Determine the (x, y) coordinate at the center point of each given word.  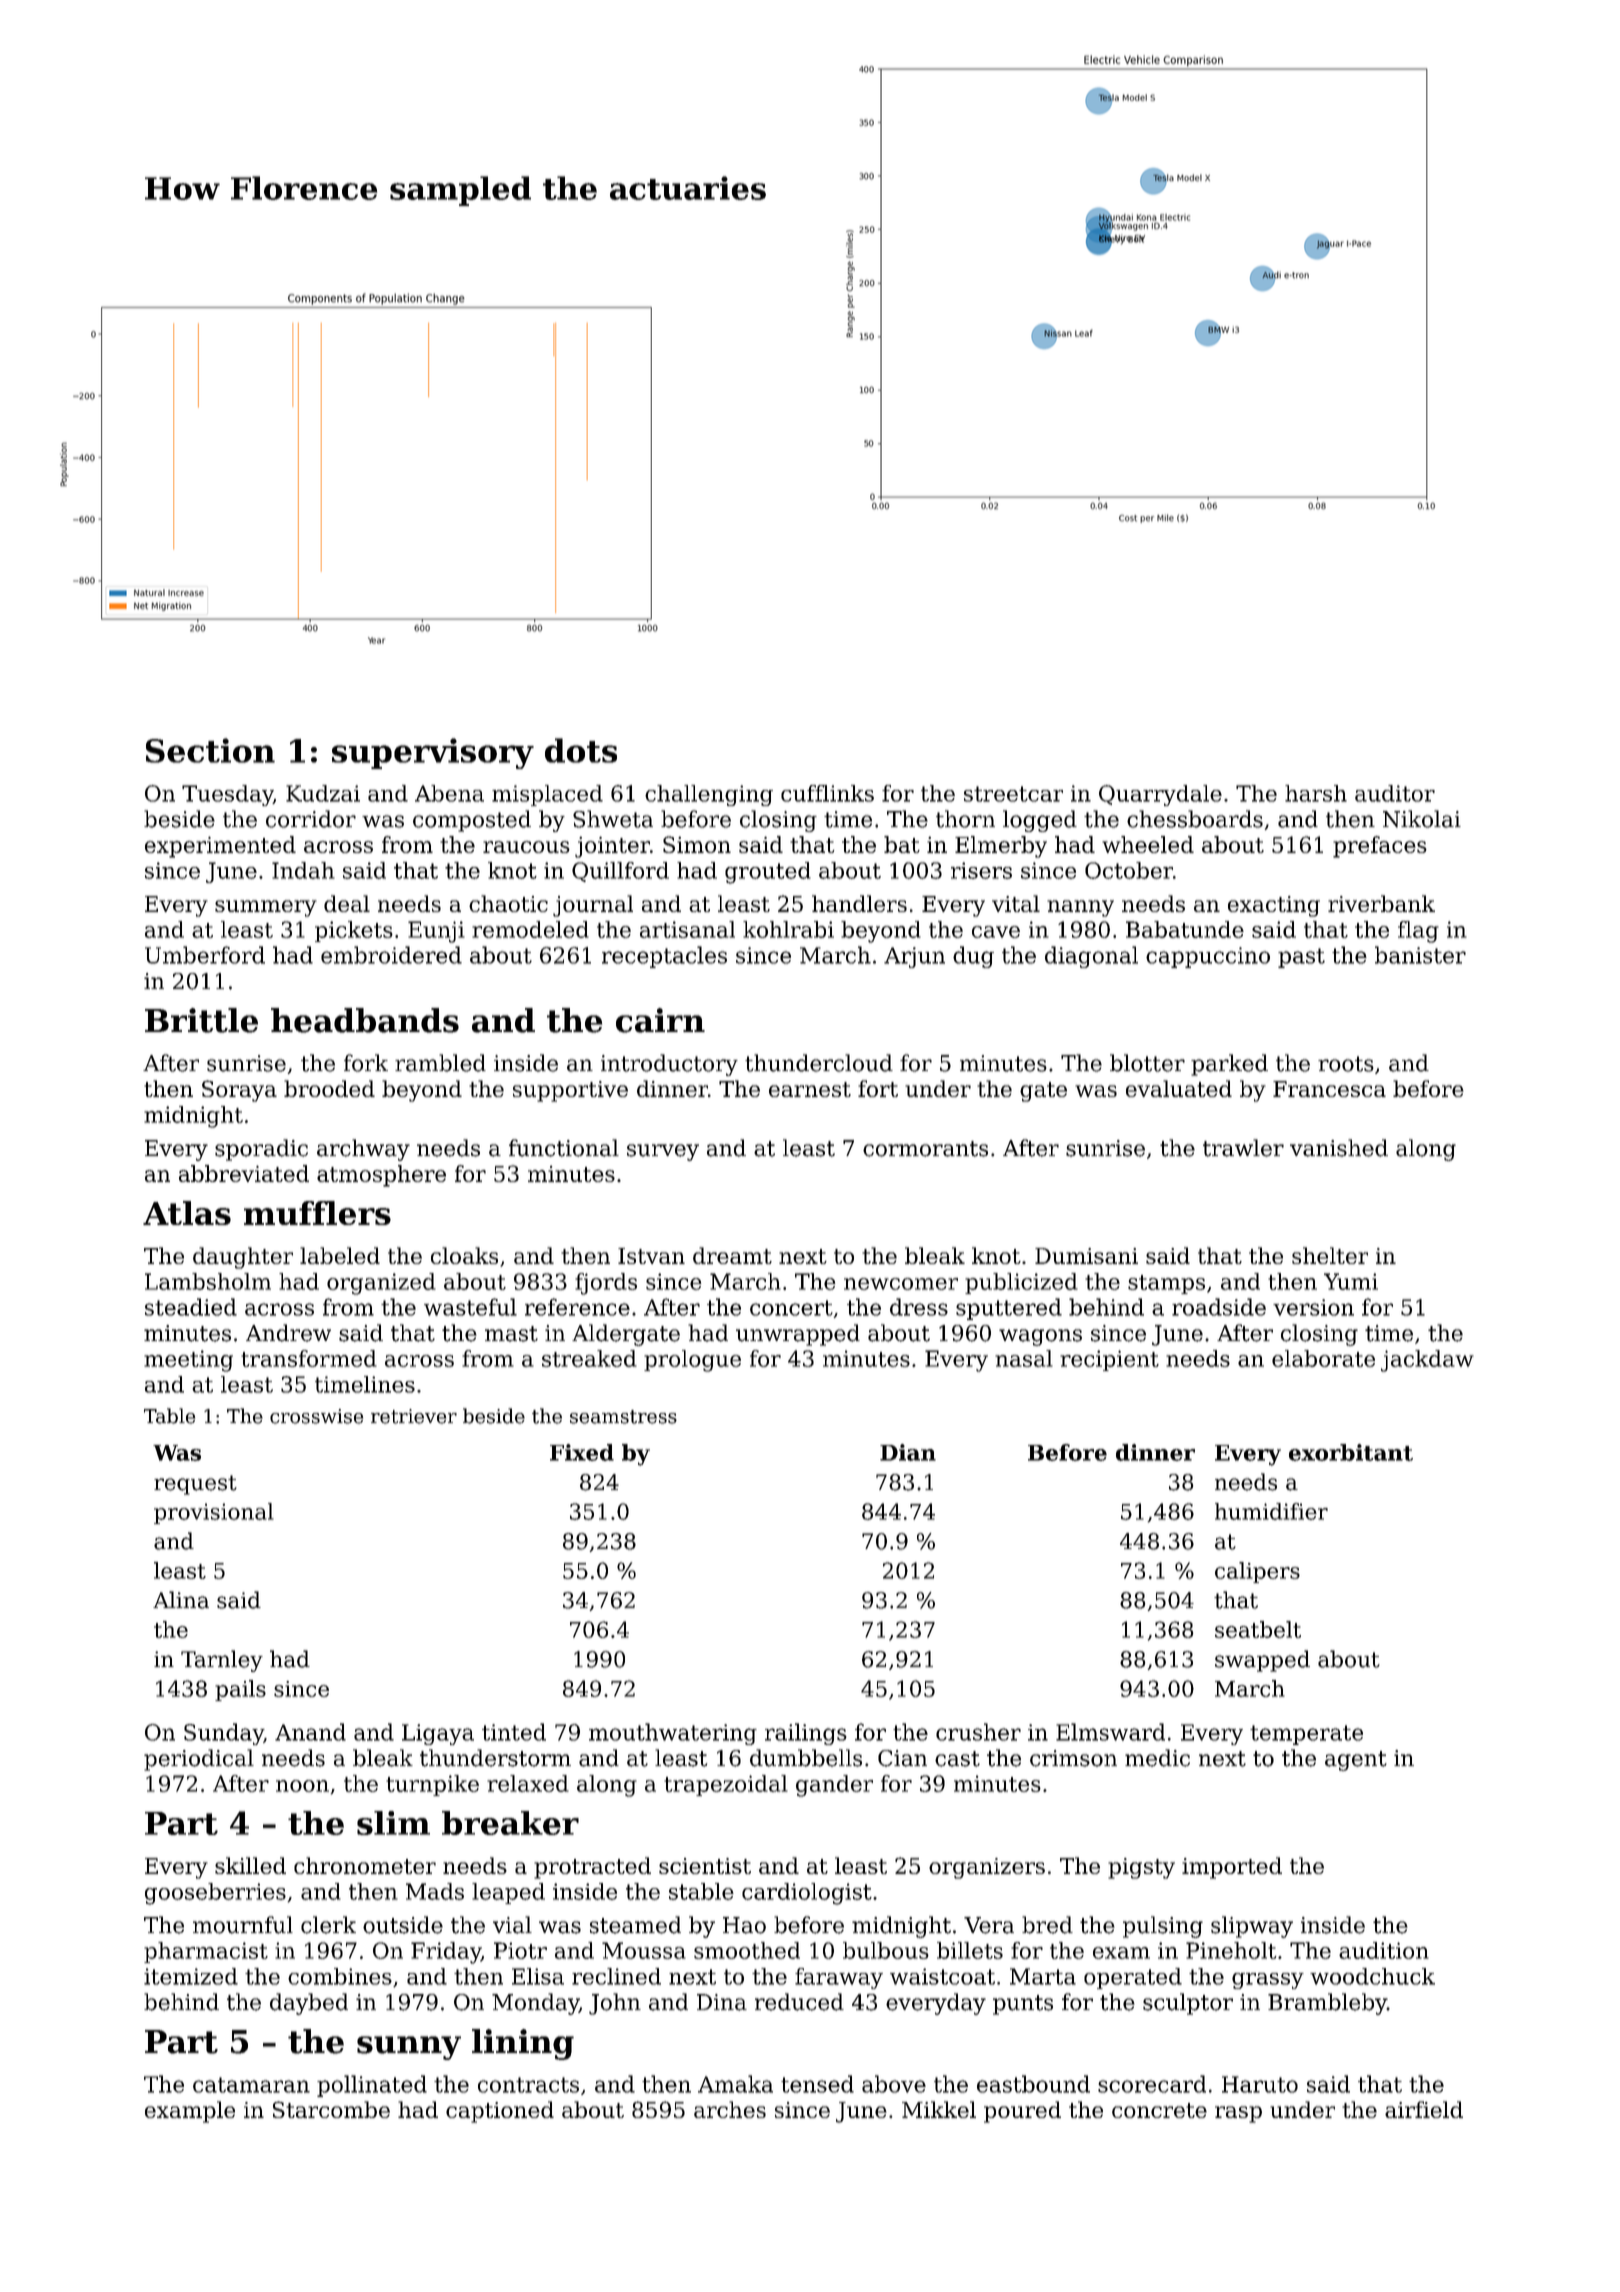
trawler (1243, 1148)
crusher (978, 1732)
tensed (817, 2084)
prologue (692, 1361)
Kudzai (323, 793)
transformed (309, 1358)
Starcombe (331, 2109)
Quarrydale (1160, 795)
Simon (697, 844)
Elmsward (1110, 1732)
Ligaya (438, 1734)
